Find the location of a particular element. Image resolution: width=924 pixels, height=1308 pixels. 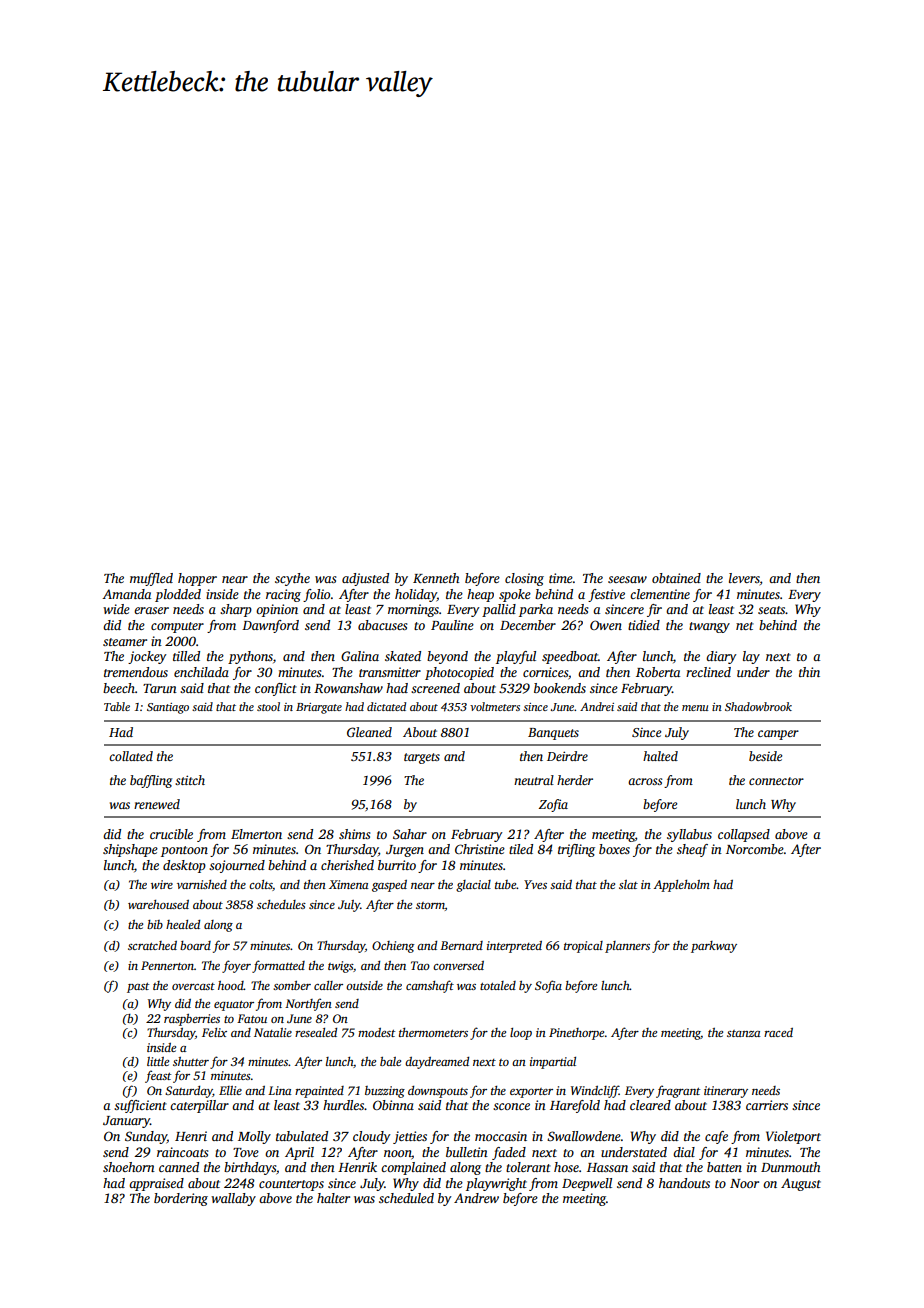

bordering is located at coordinates (181, 1199).
